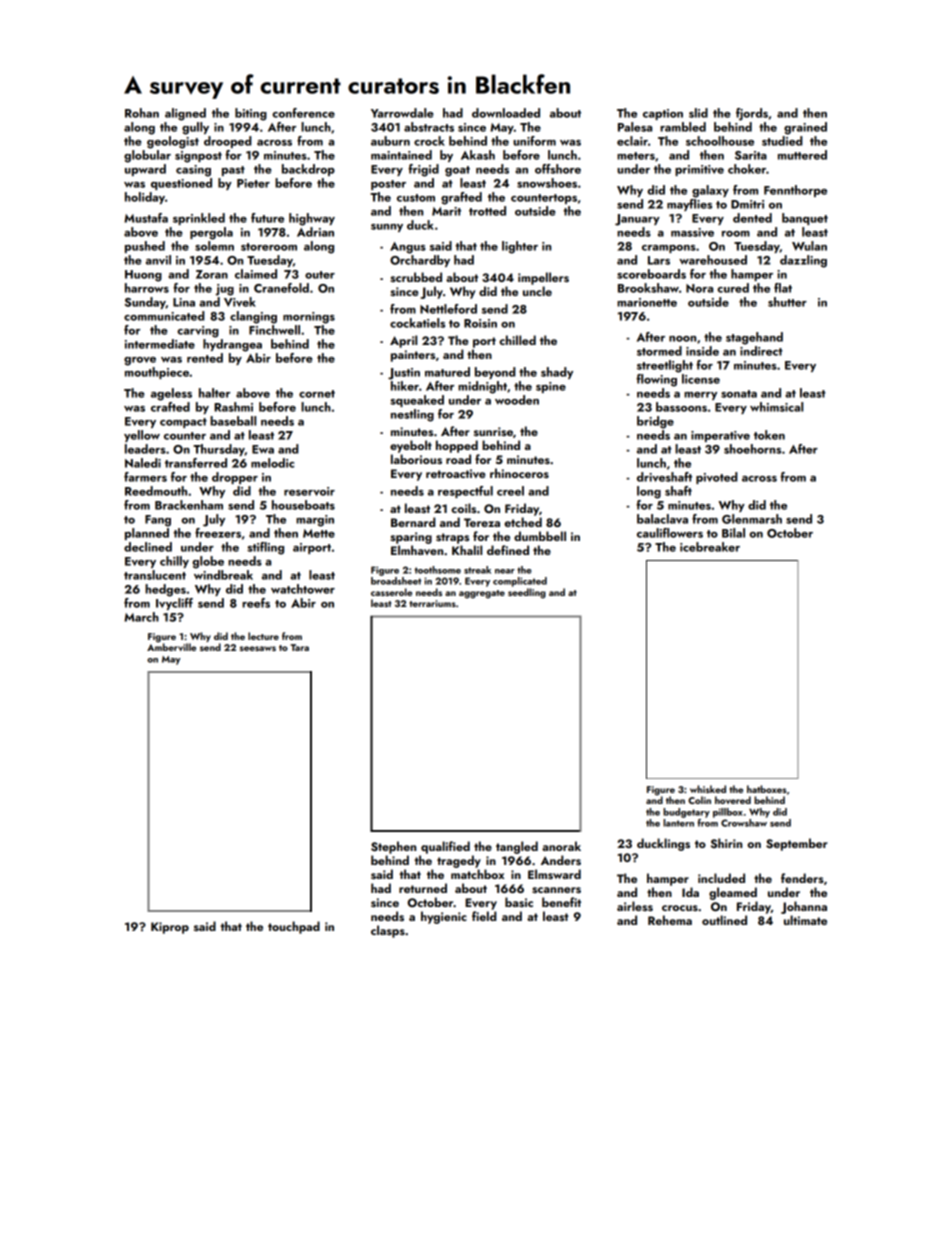 This screenshot has height=1233, width=952. I want to click on terrariums, so click(432, 603).
